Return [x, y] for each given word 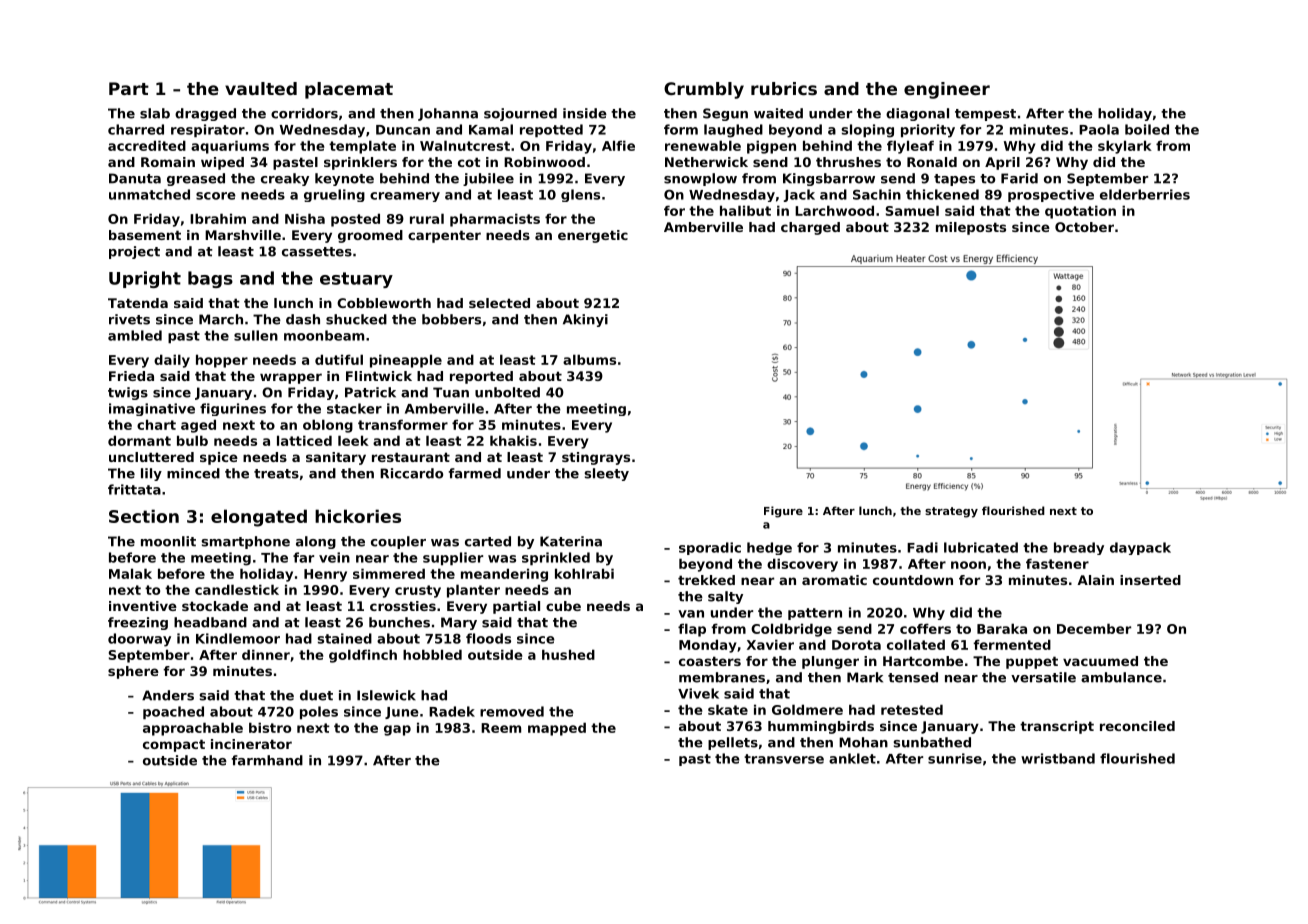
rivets [129, 319]
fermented [1012, 644]
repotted [551, 131]
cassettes [317, 252]
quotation [1080, 212]
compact [174, 745]
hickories [358, 516]
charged [810, 228]
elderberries [1145, 194]
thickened [942, 194]
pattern [815, 614]
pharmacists [495, 220]
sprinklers [360, 163]
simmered [389, 573]
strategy [951, 512]
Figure [783, 512]
